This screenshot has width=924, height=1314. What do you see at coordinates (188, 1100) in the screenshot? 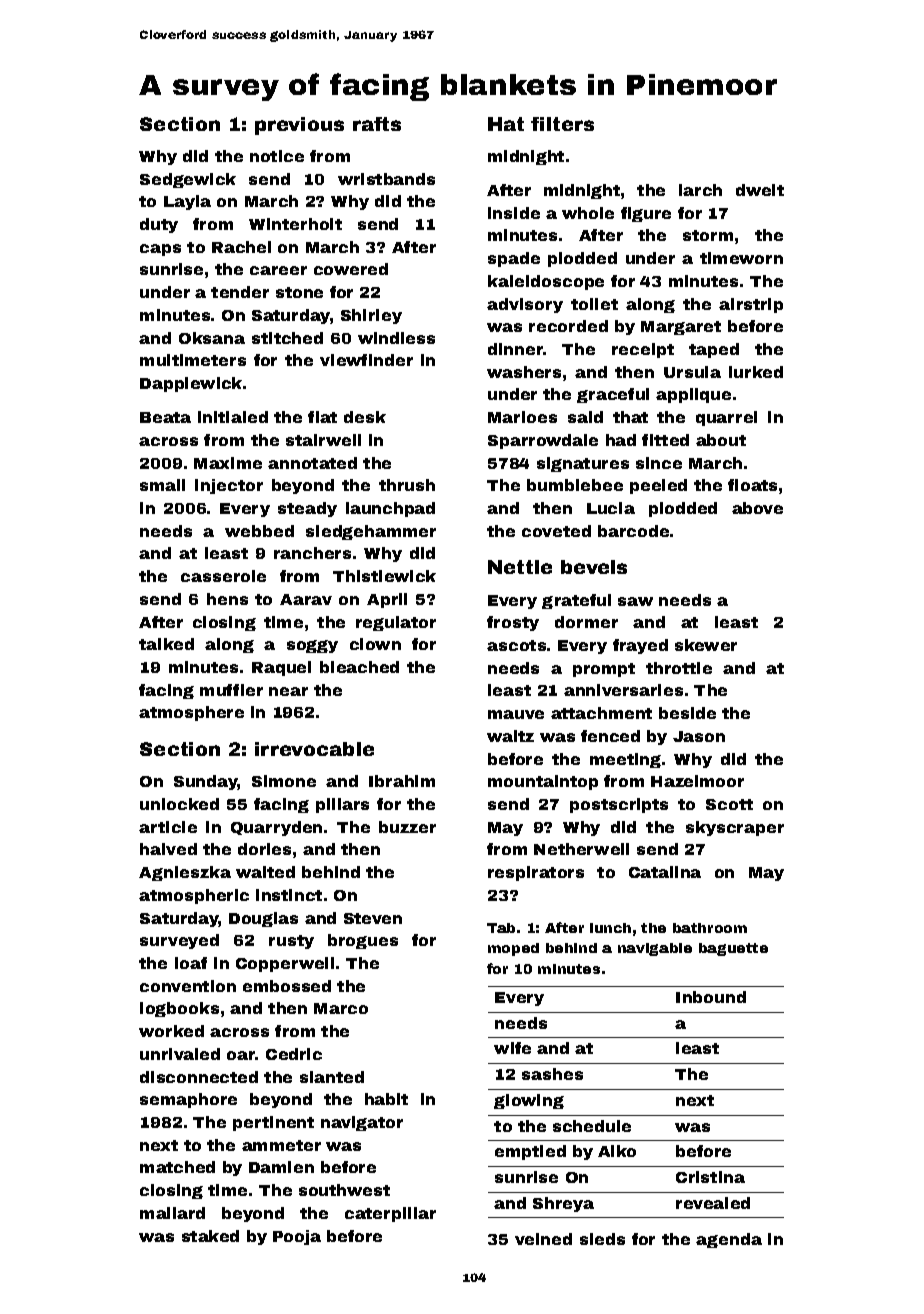
I see `semaphore` at bounding box center [188, 1100].
